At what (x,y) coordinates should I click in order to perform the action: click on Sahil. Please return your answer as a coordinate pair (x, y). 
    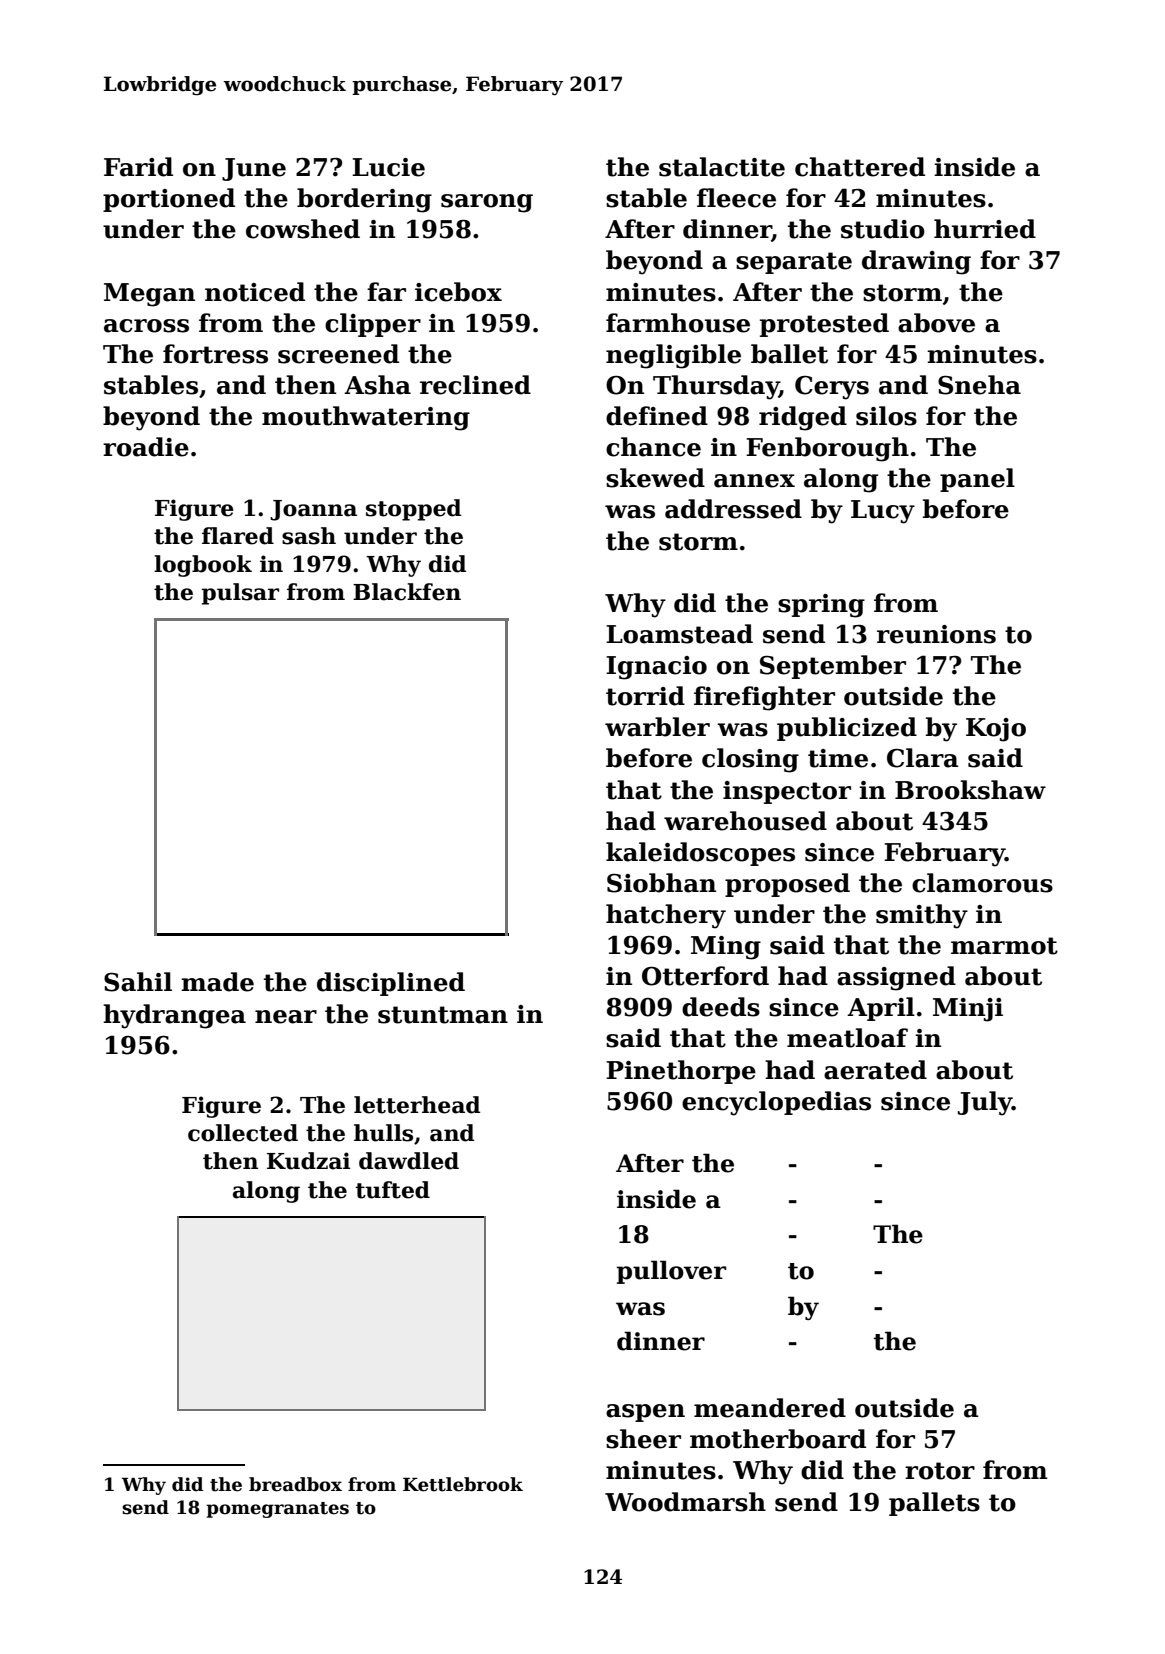
    Looking at the image, I should click on (138, 982).
